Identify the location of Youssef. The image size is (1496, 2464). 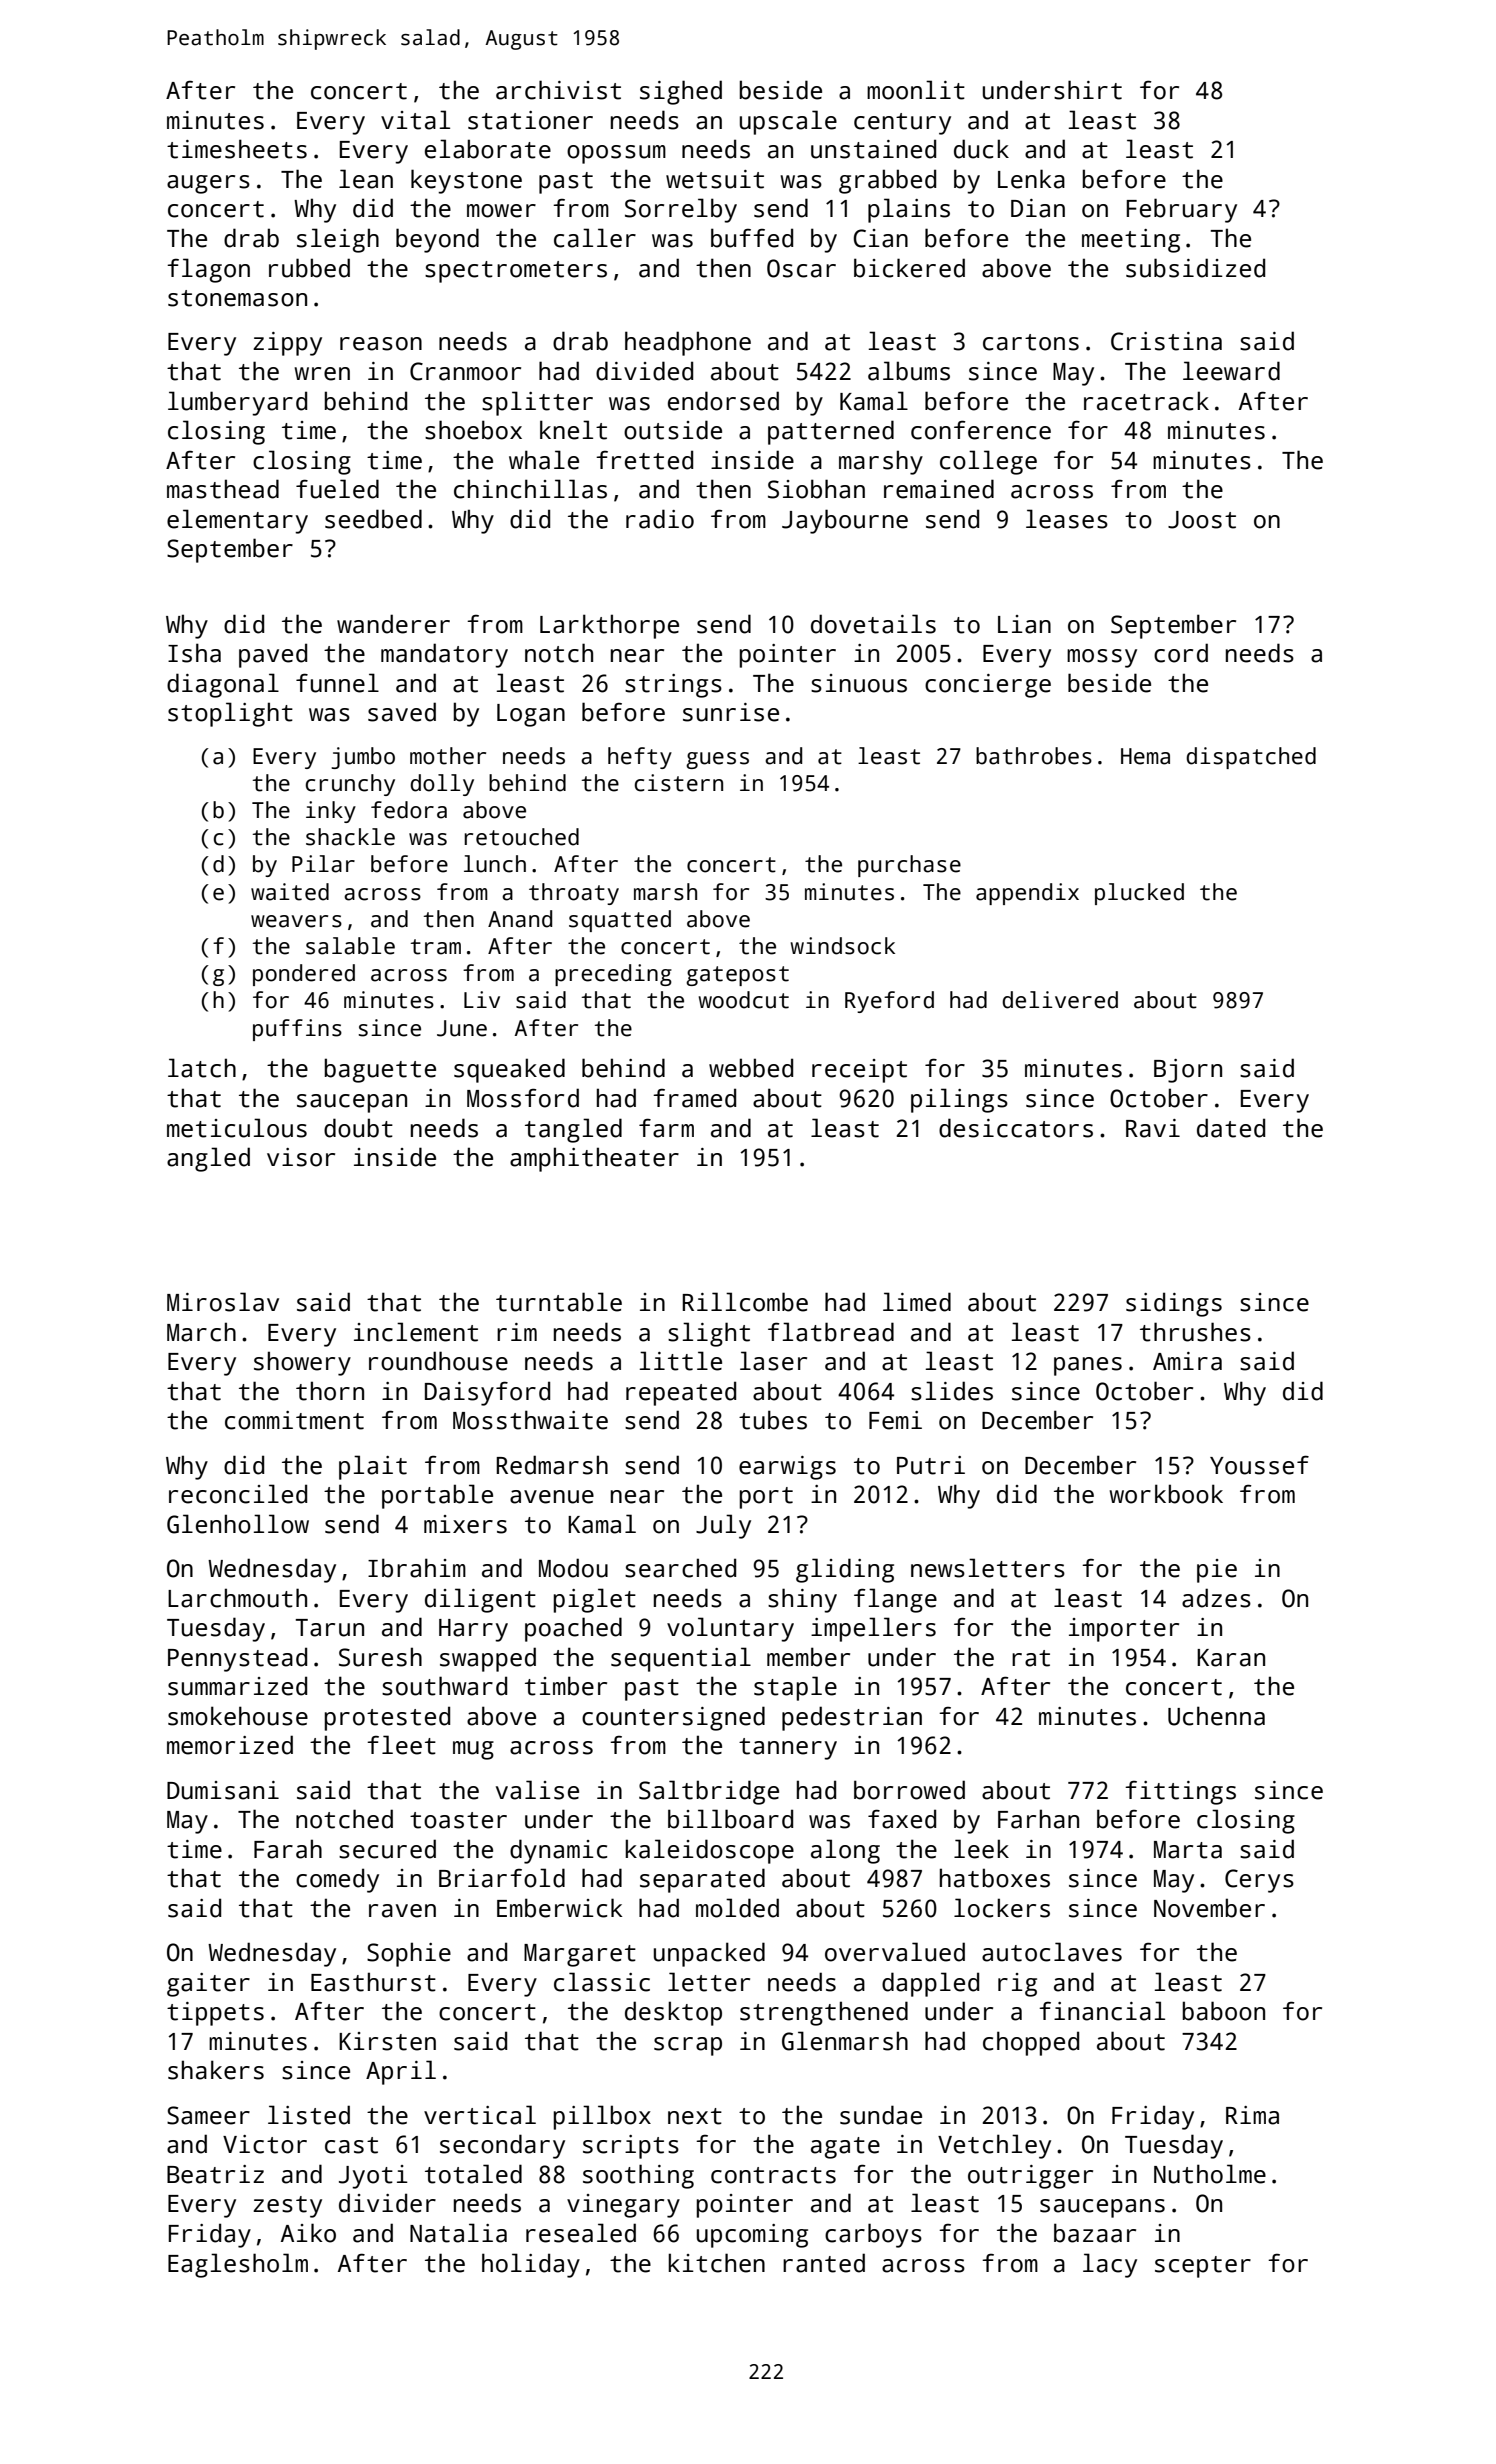
(1259, 1465).
